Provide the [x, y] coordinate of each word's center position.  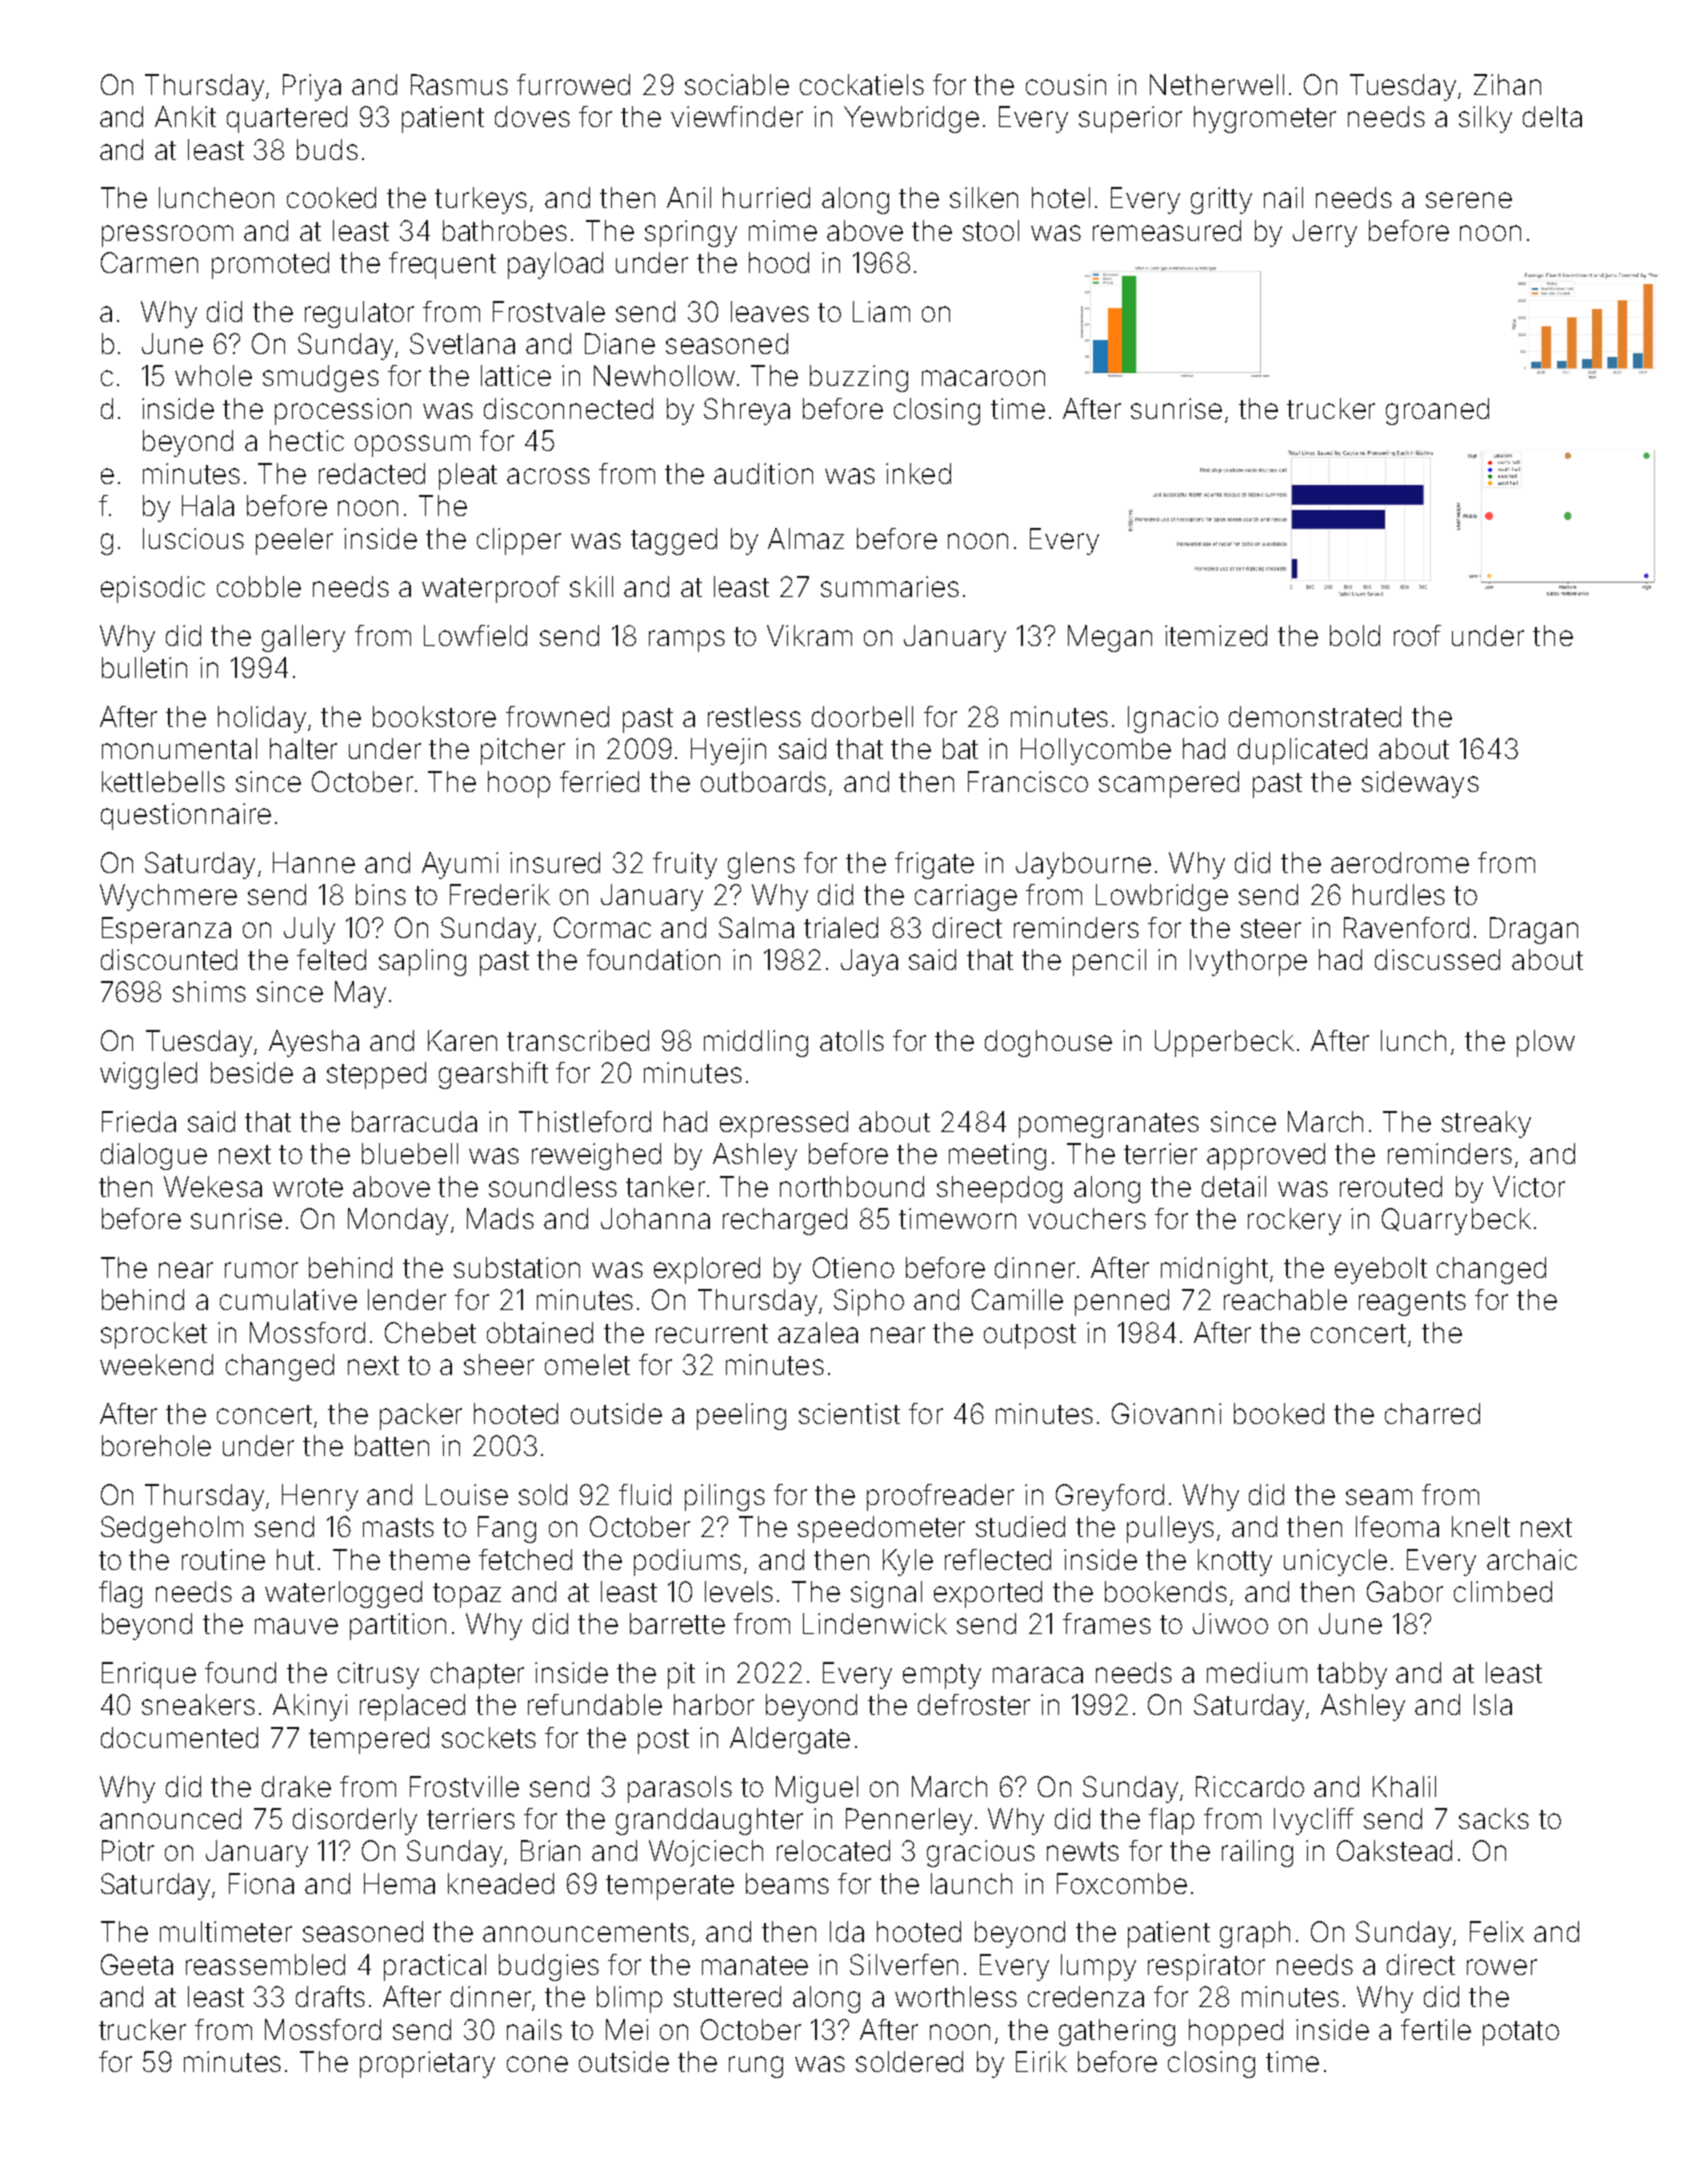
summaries [890, 586]
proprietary [427, 2064]
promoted [270, 265]
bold [1355, 635]
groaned [1437, 411]
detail [1234, 1186]
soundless [553, 1186]
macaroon [983, 378]
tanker [665, 1186]
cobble [259, 586]
